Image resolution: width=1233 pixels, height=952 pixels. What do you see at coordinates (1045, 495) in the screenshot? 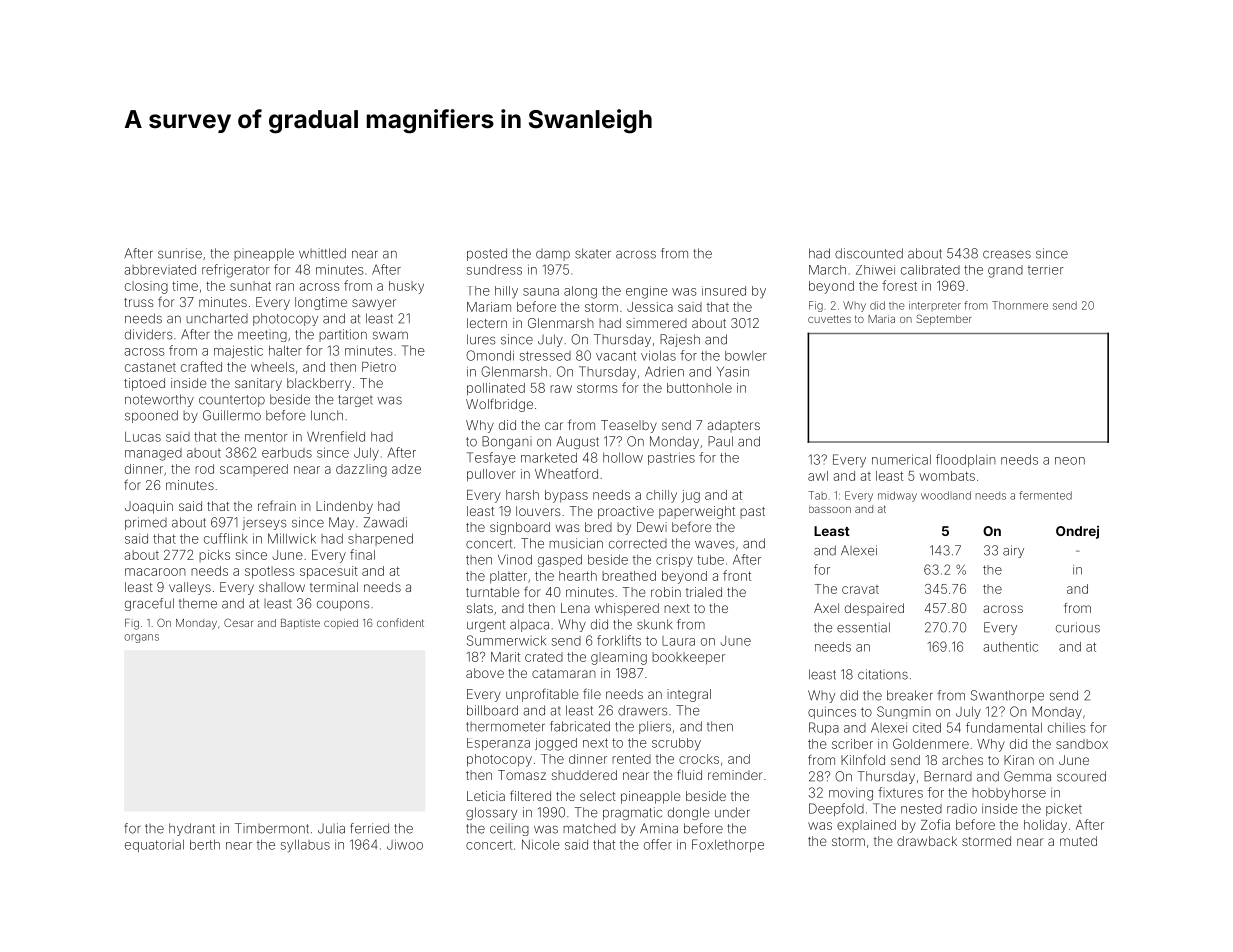
I see `fermented` at bounding box center [1045, 495].
